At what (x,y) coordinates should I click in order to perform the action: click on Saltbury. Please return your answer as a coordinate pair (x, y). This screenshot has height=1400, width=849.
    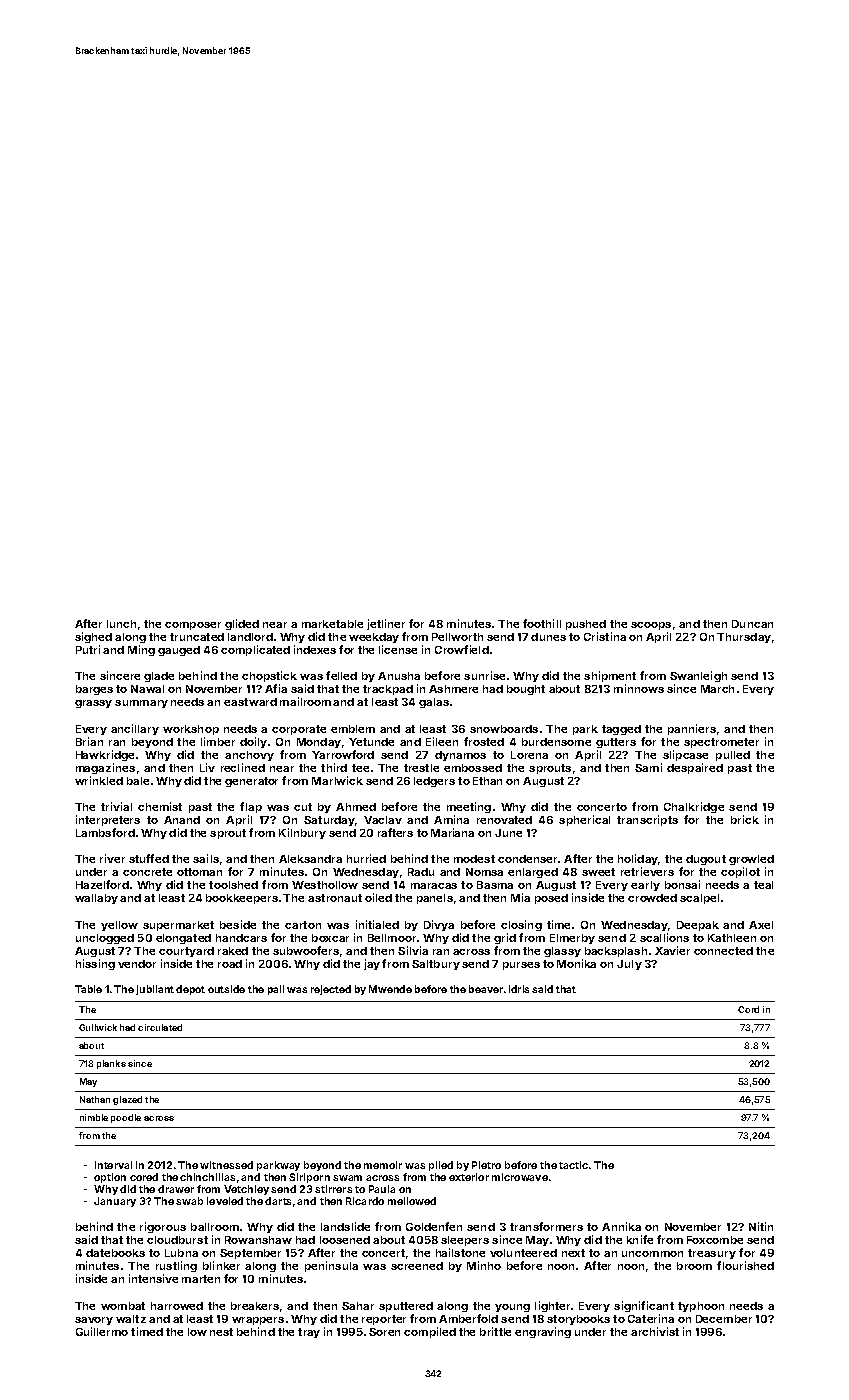
    Looking at the image, I should click on (436, 965).
